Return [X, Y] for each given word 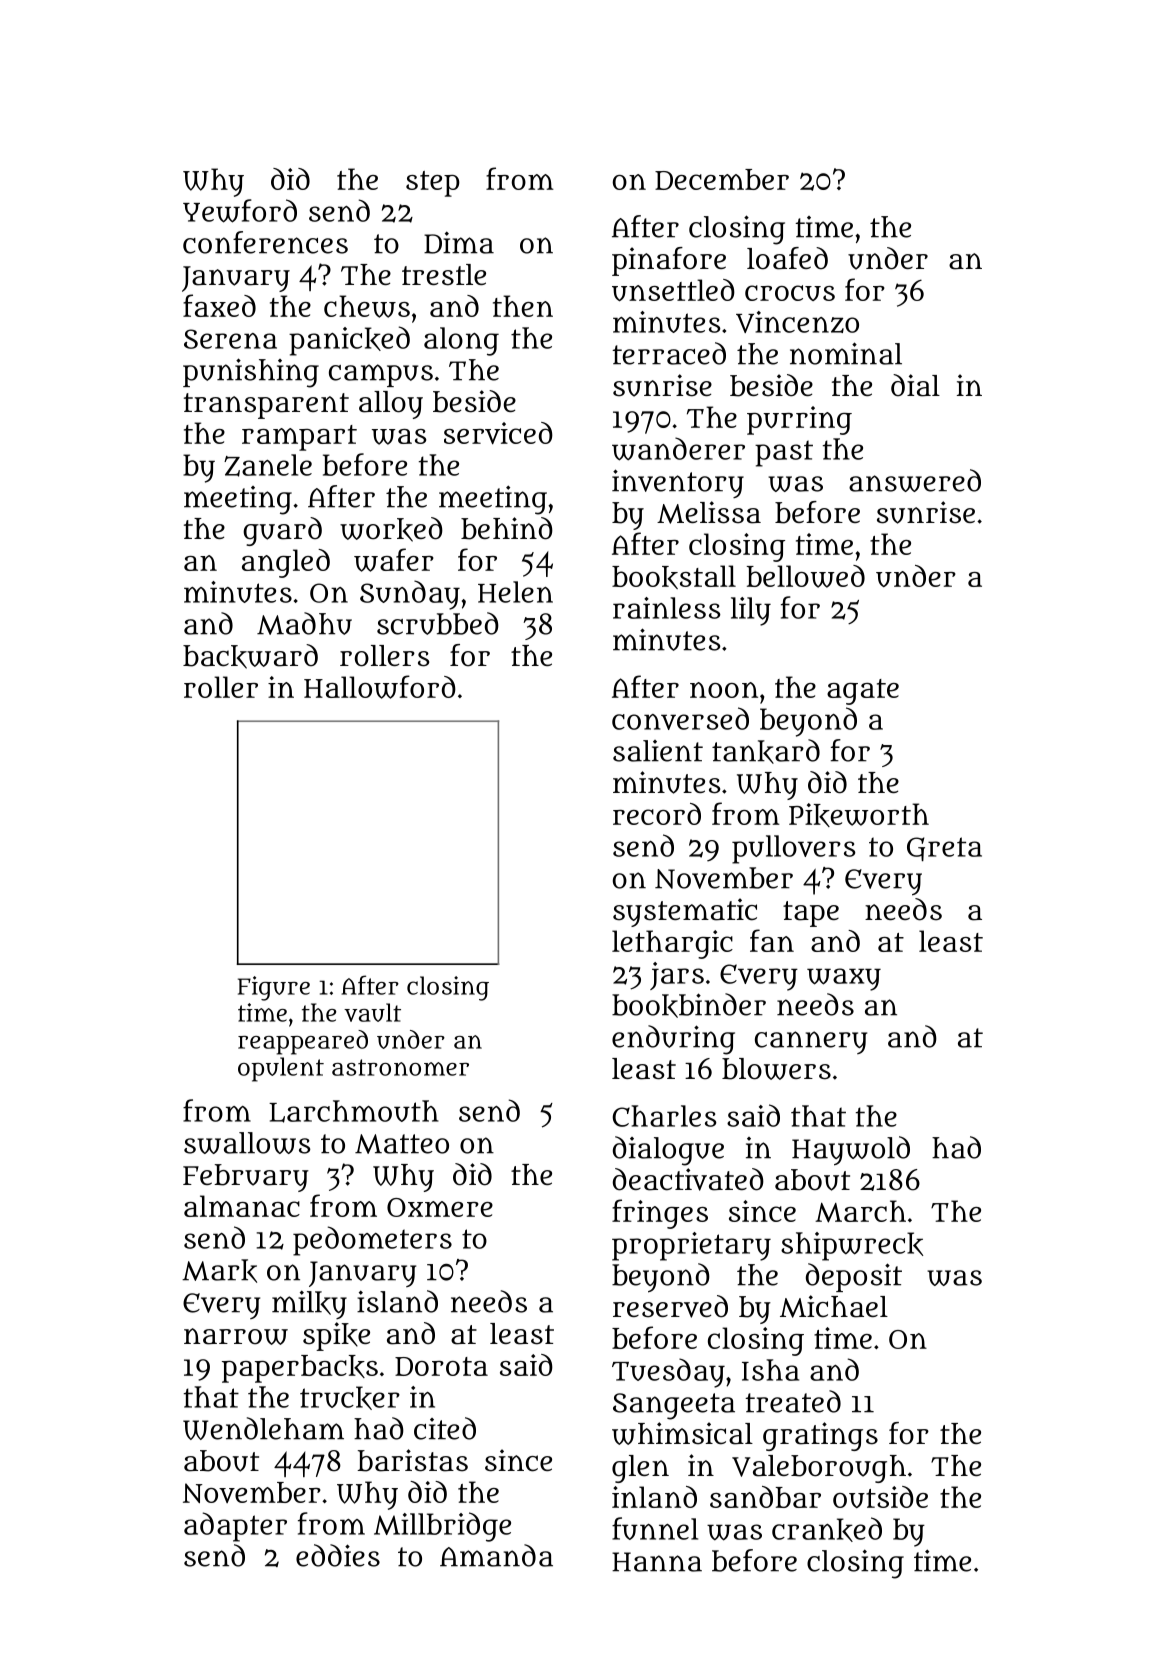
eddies [338, 1555]
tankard [766, 751]
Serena [230, 339]
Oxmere [440, 1207]
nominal [846, 353]
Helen [515, 592]
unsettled [673, 290]
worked [391, 529]
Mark [219, 1271]
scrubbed [438, 623]
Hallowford [380, 687]
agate [863, 692]
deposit [854, 1277]
